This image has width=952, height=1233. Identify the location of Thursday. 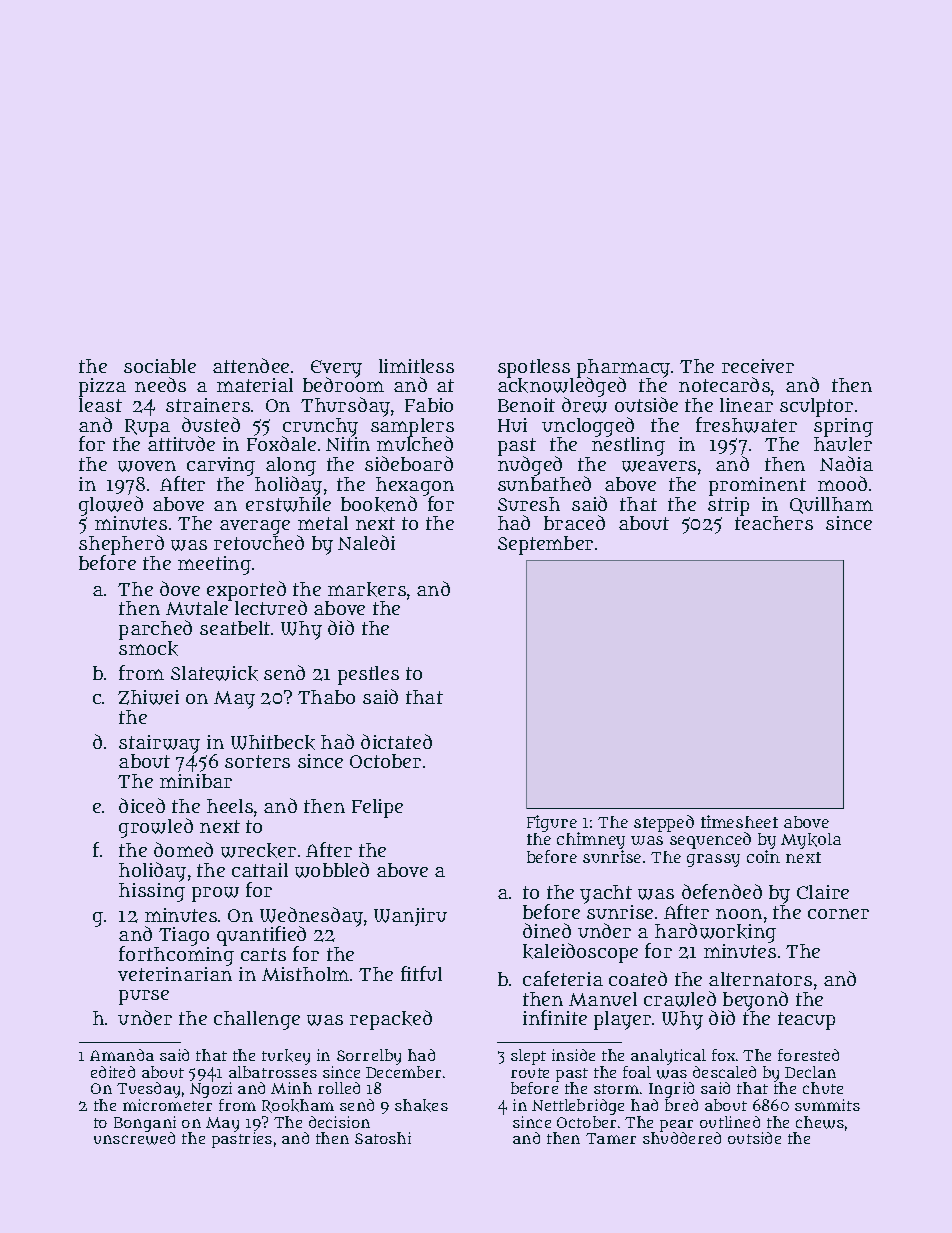
(345, 407).
